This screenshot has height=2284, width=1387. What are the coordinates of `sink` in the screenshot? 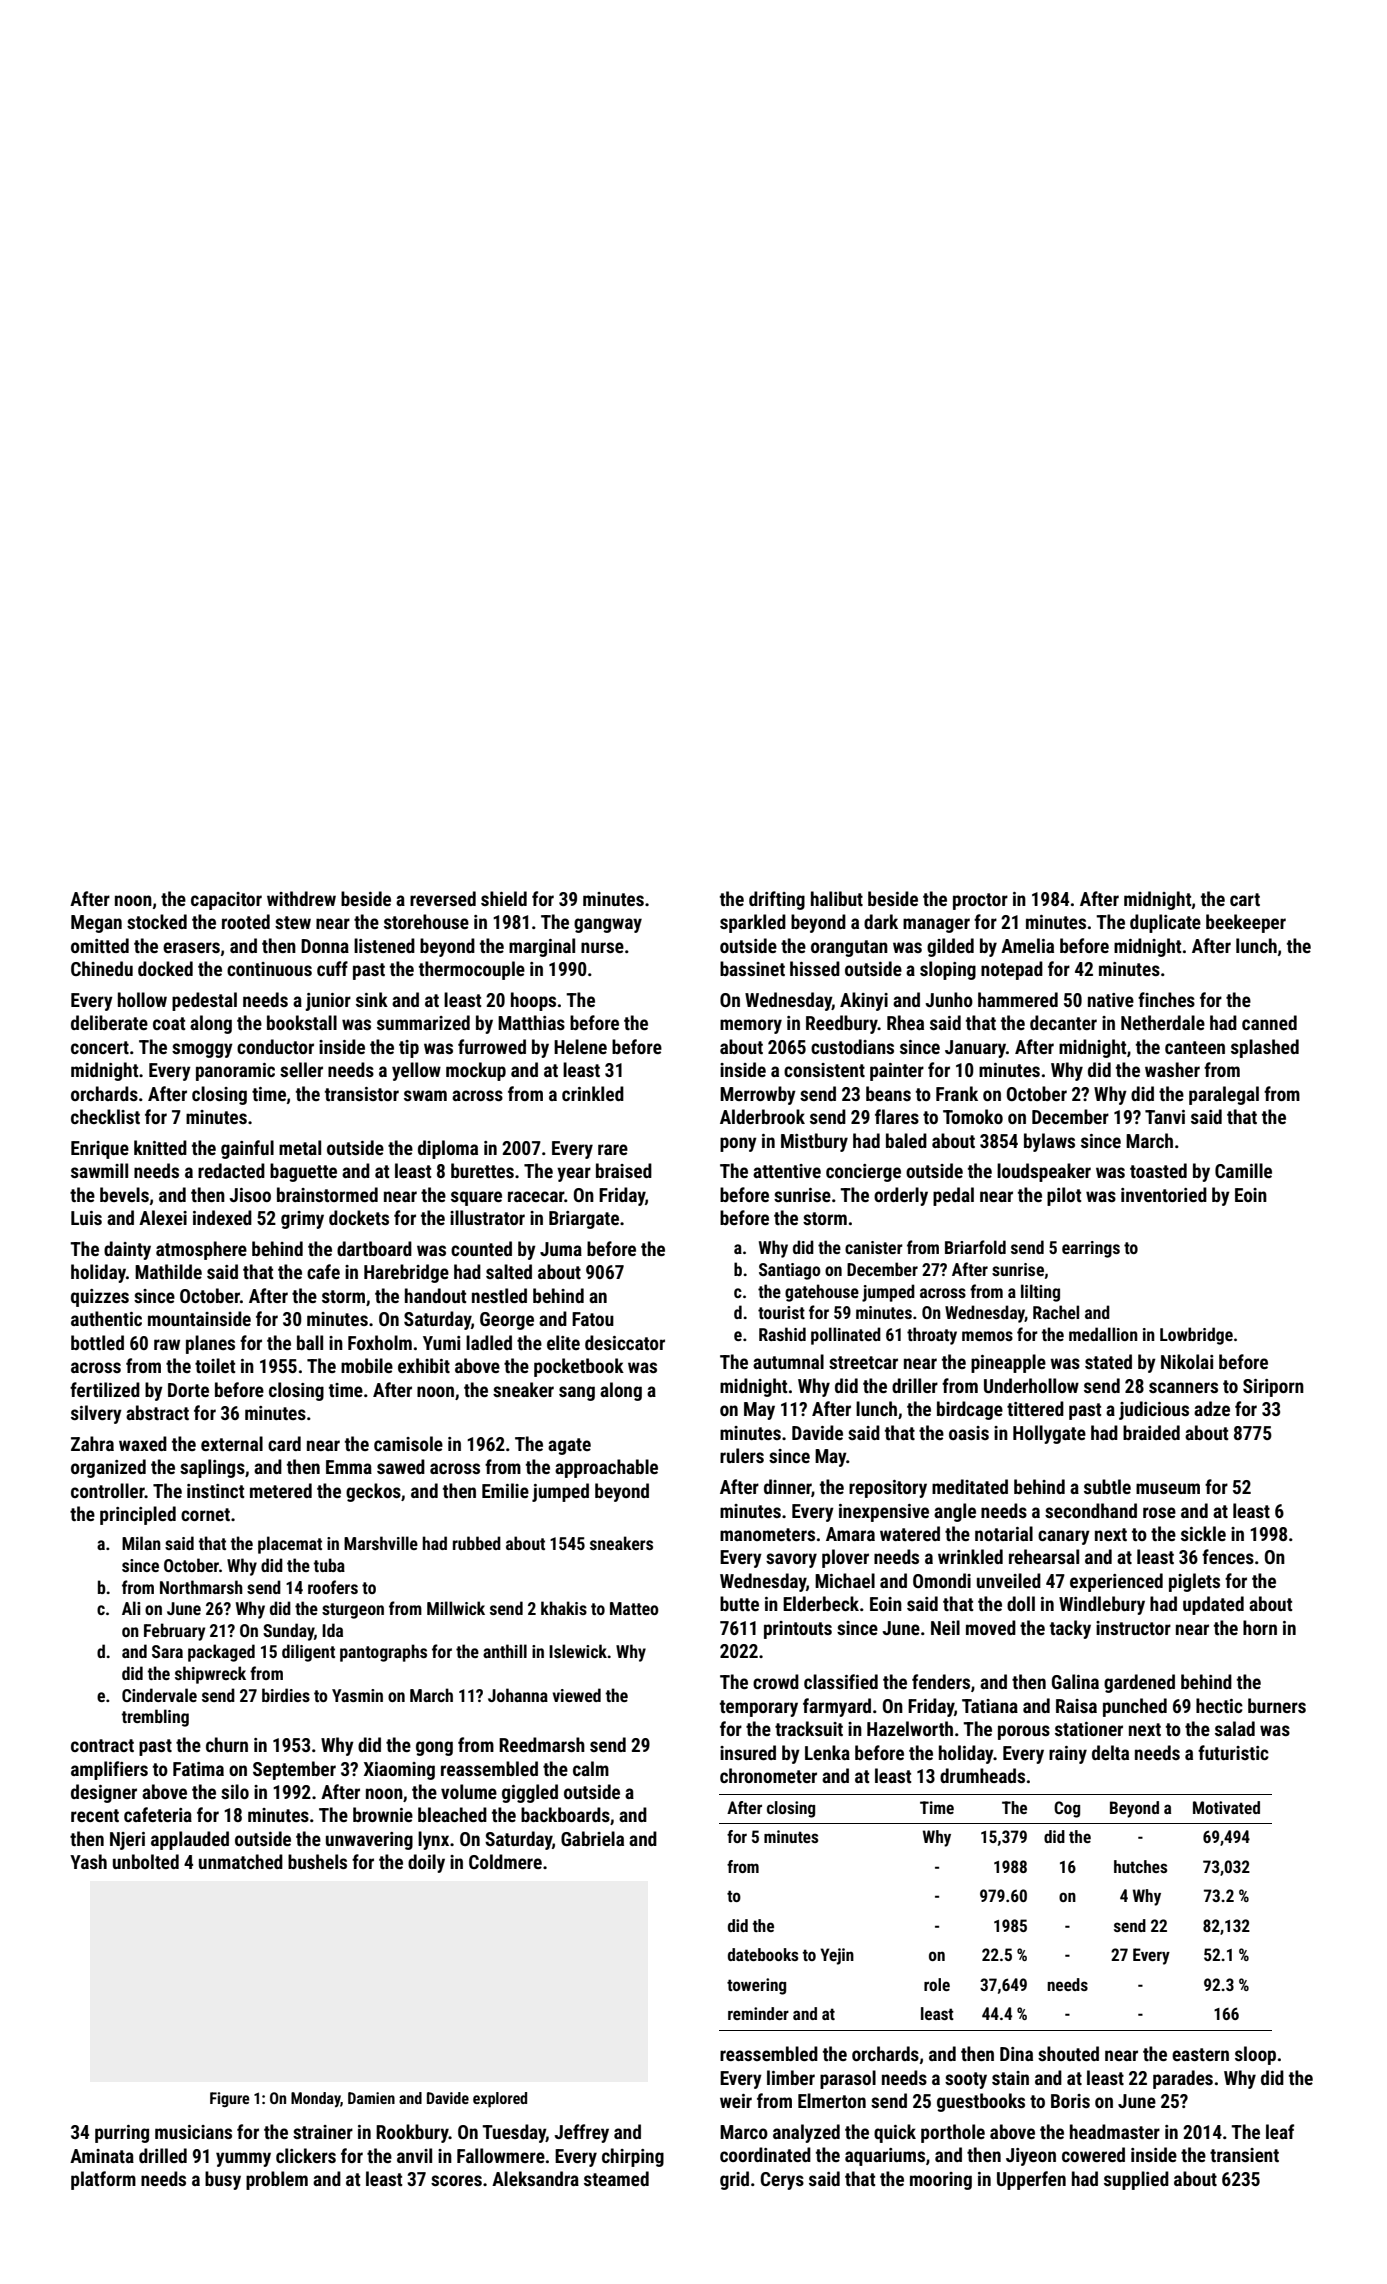 It's located at (372, 999).
